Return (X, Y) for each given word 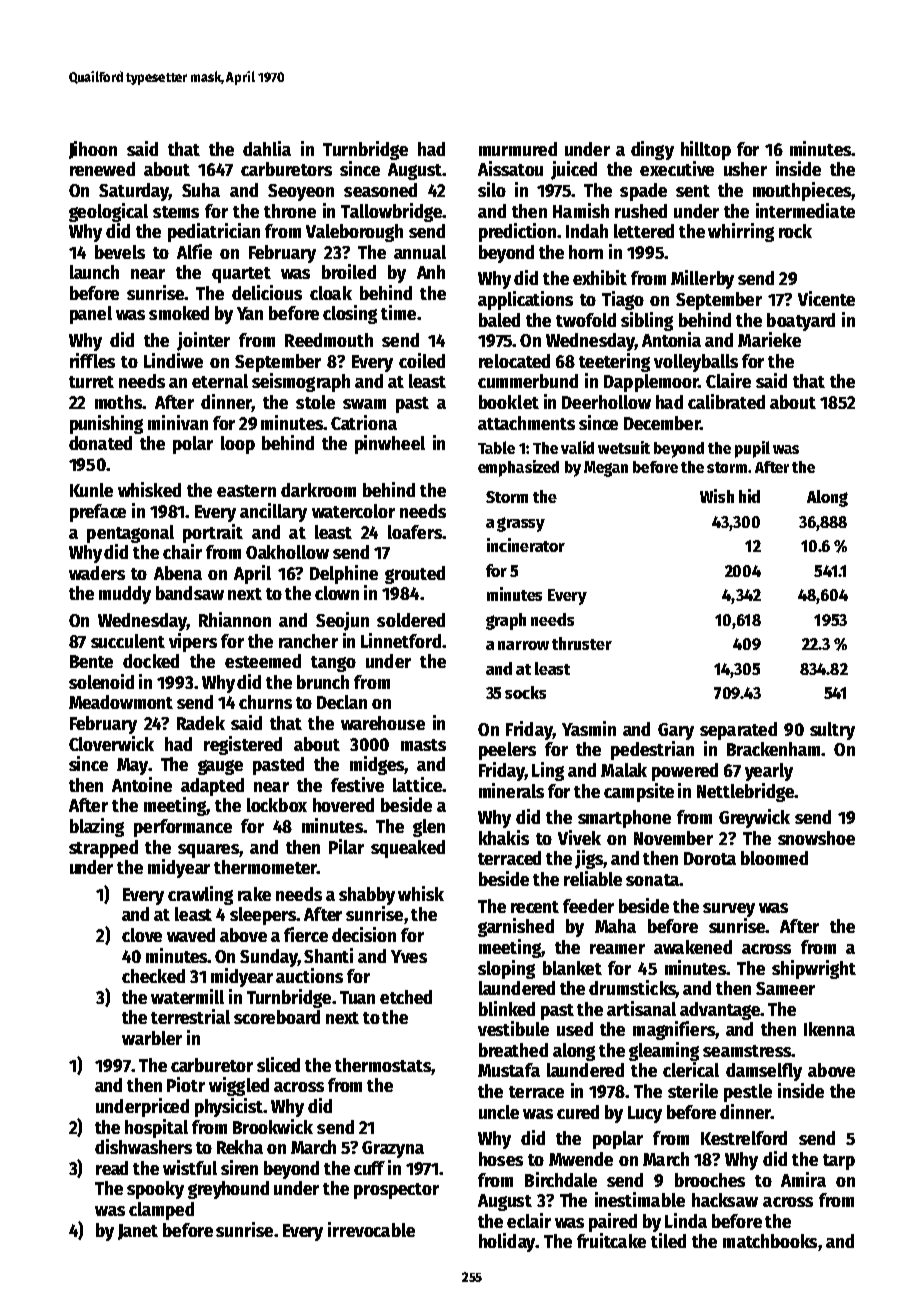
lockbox (277, 805)
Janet (138, 1232)
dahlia (267, 148)
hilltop (706, 150)
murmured (518, 149)
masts (423, 745)
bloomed (774, 858)
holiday (507, 1242)
